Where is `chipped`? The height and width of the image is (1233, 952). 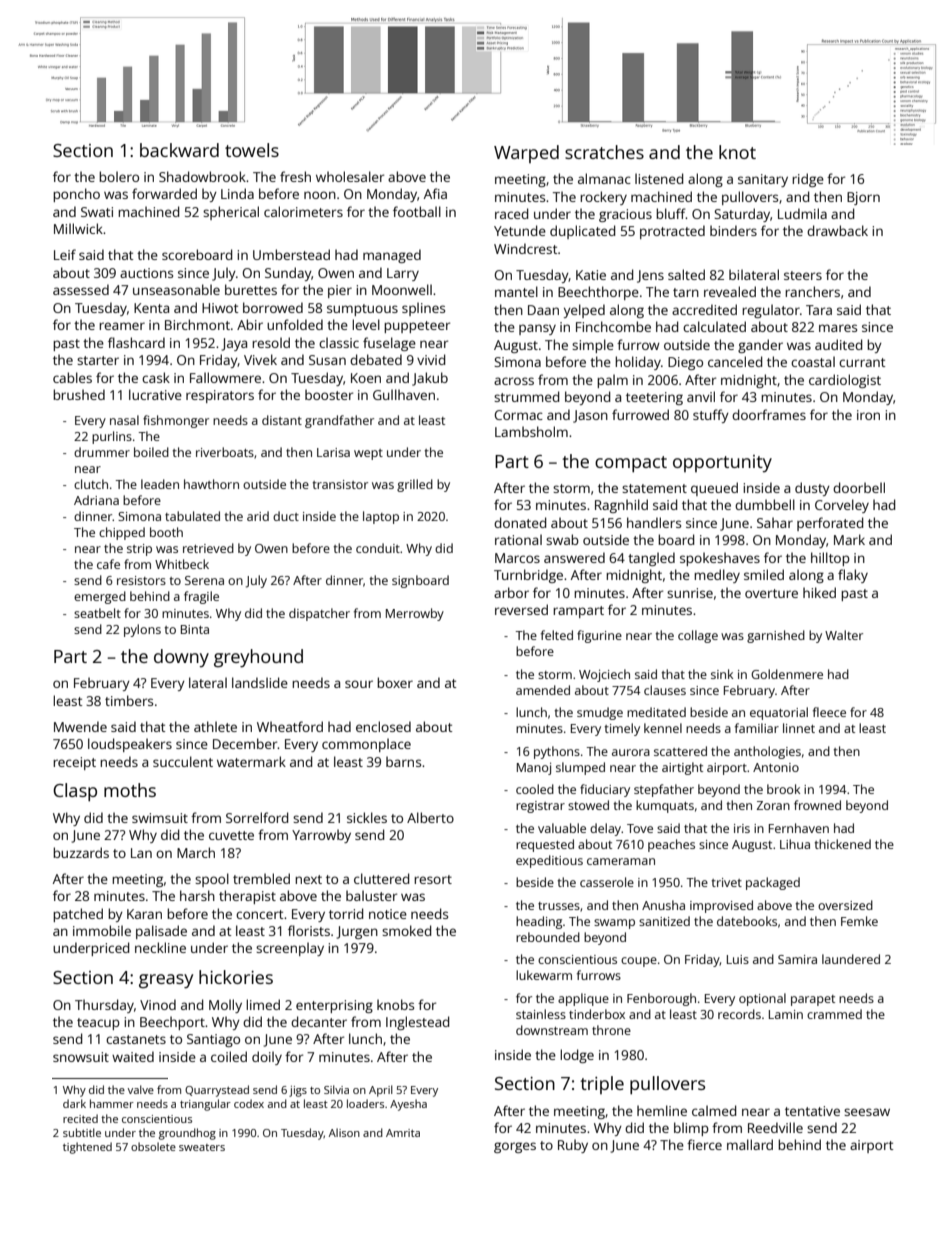
chipped is located at coordinates (122, 533).
